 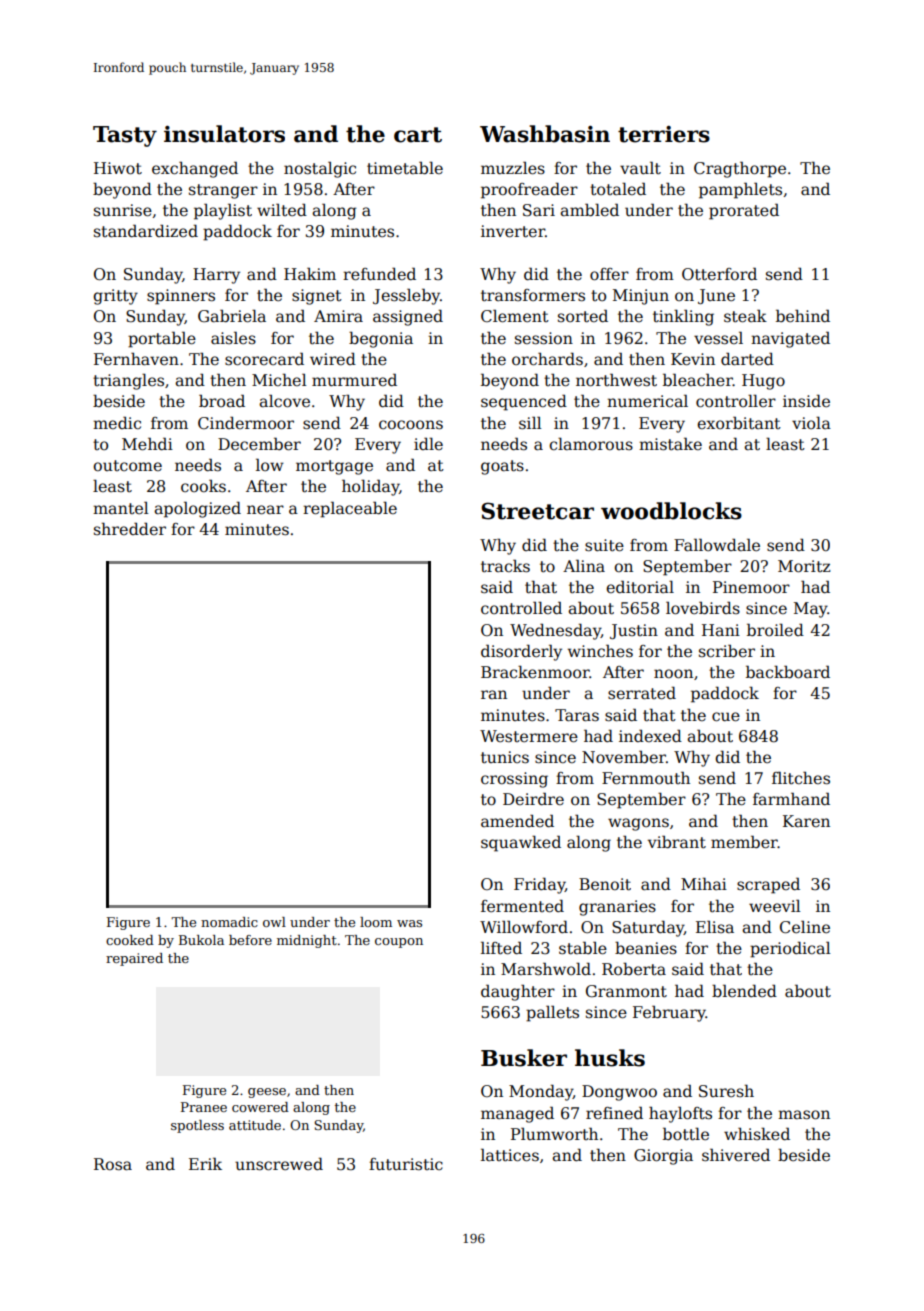 I want to click on terriers, so click(x=664, y=134).
